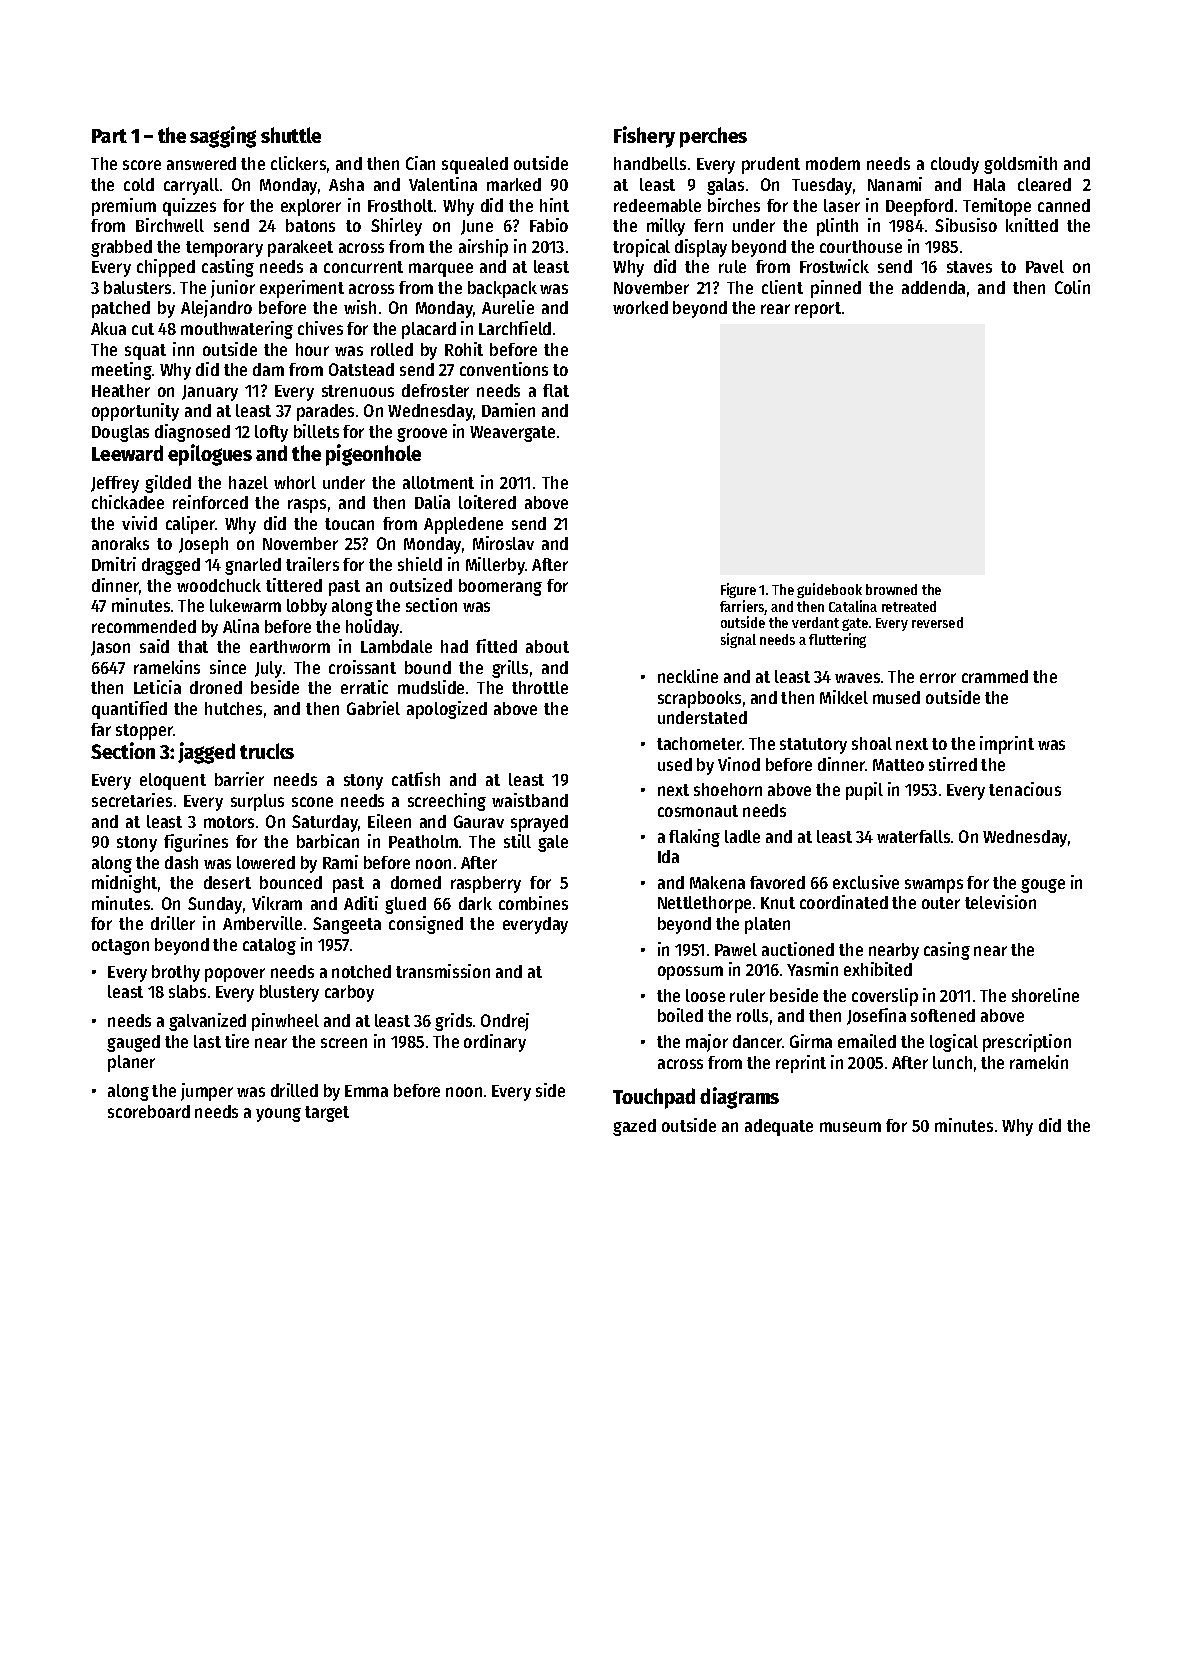 This image has width=1183, height=1673. What do you see at coordinates (738, 640) in the image?
I see `signal` at bounding box center [738, 640].
